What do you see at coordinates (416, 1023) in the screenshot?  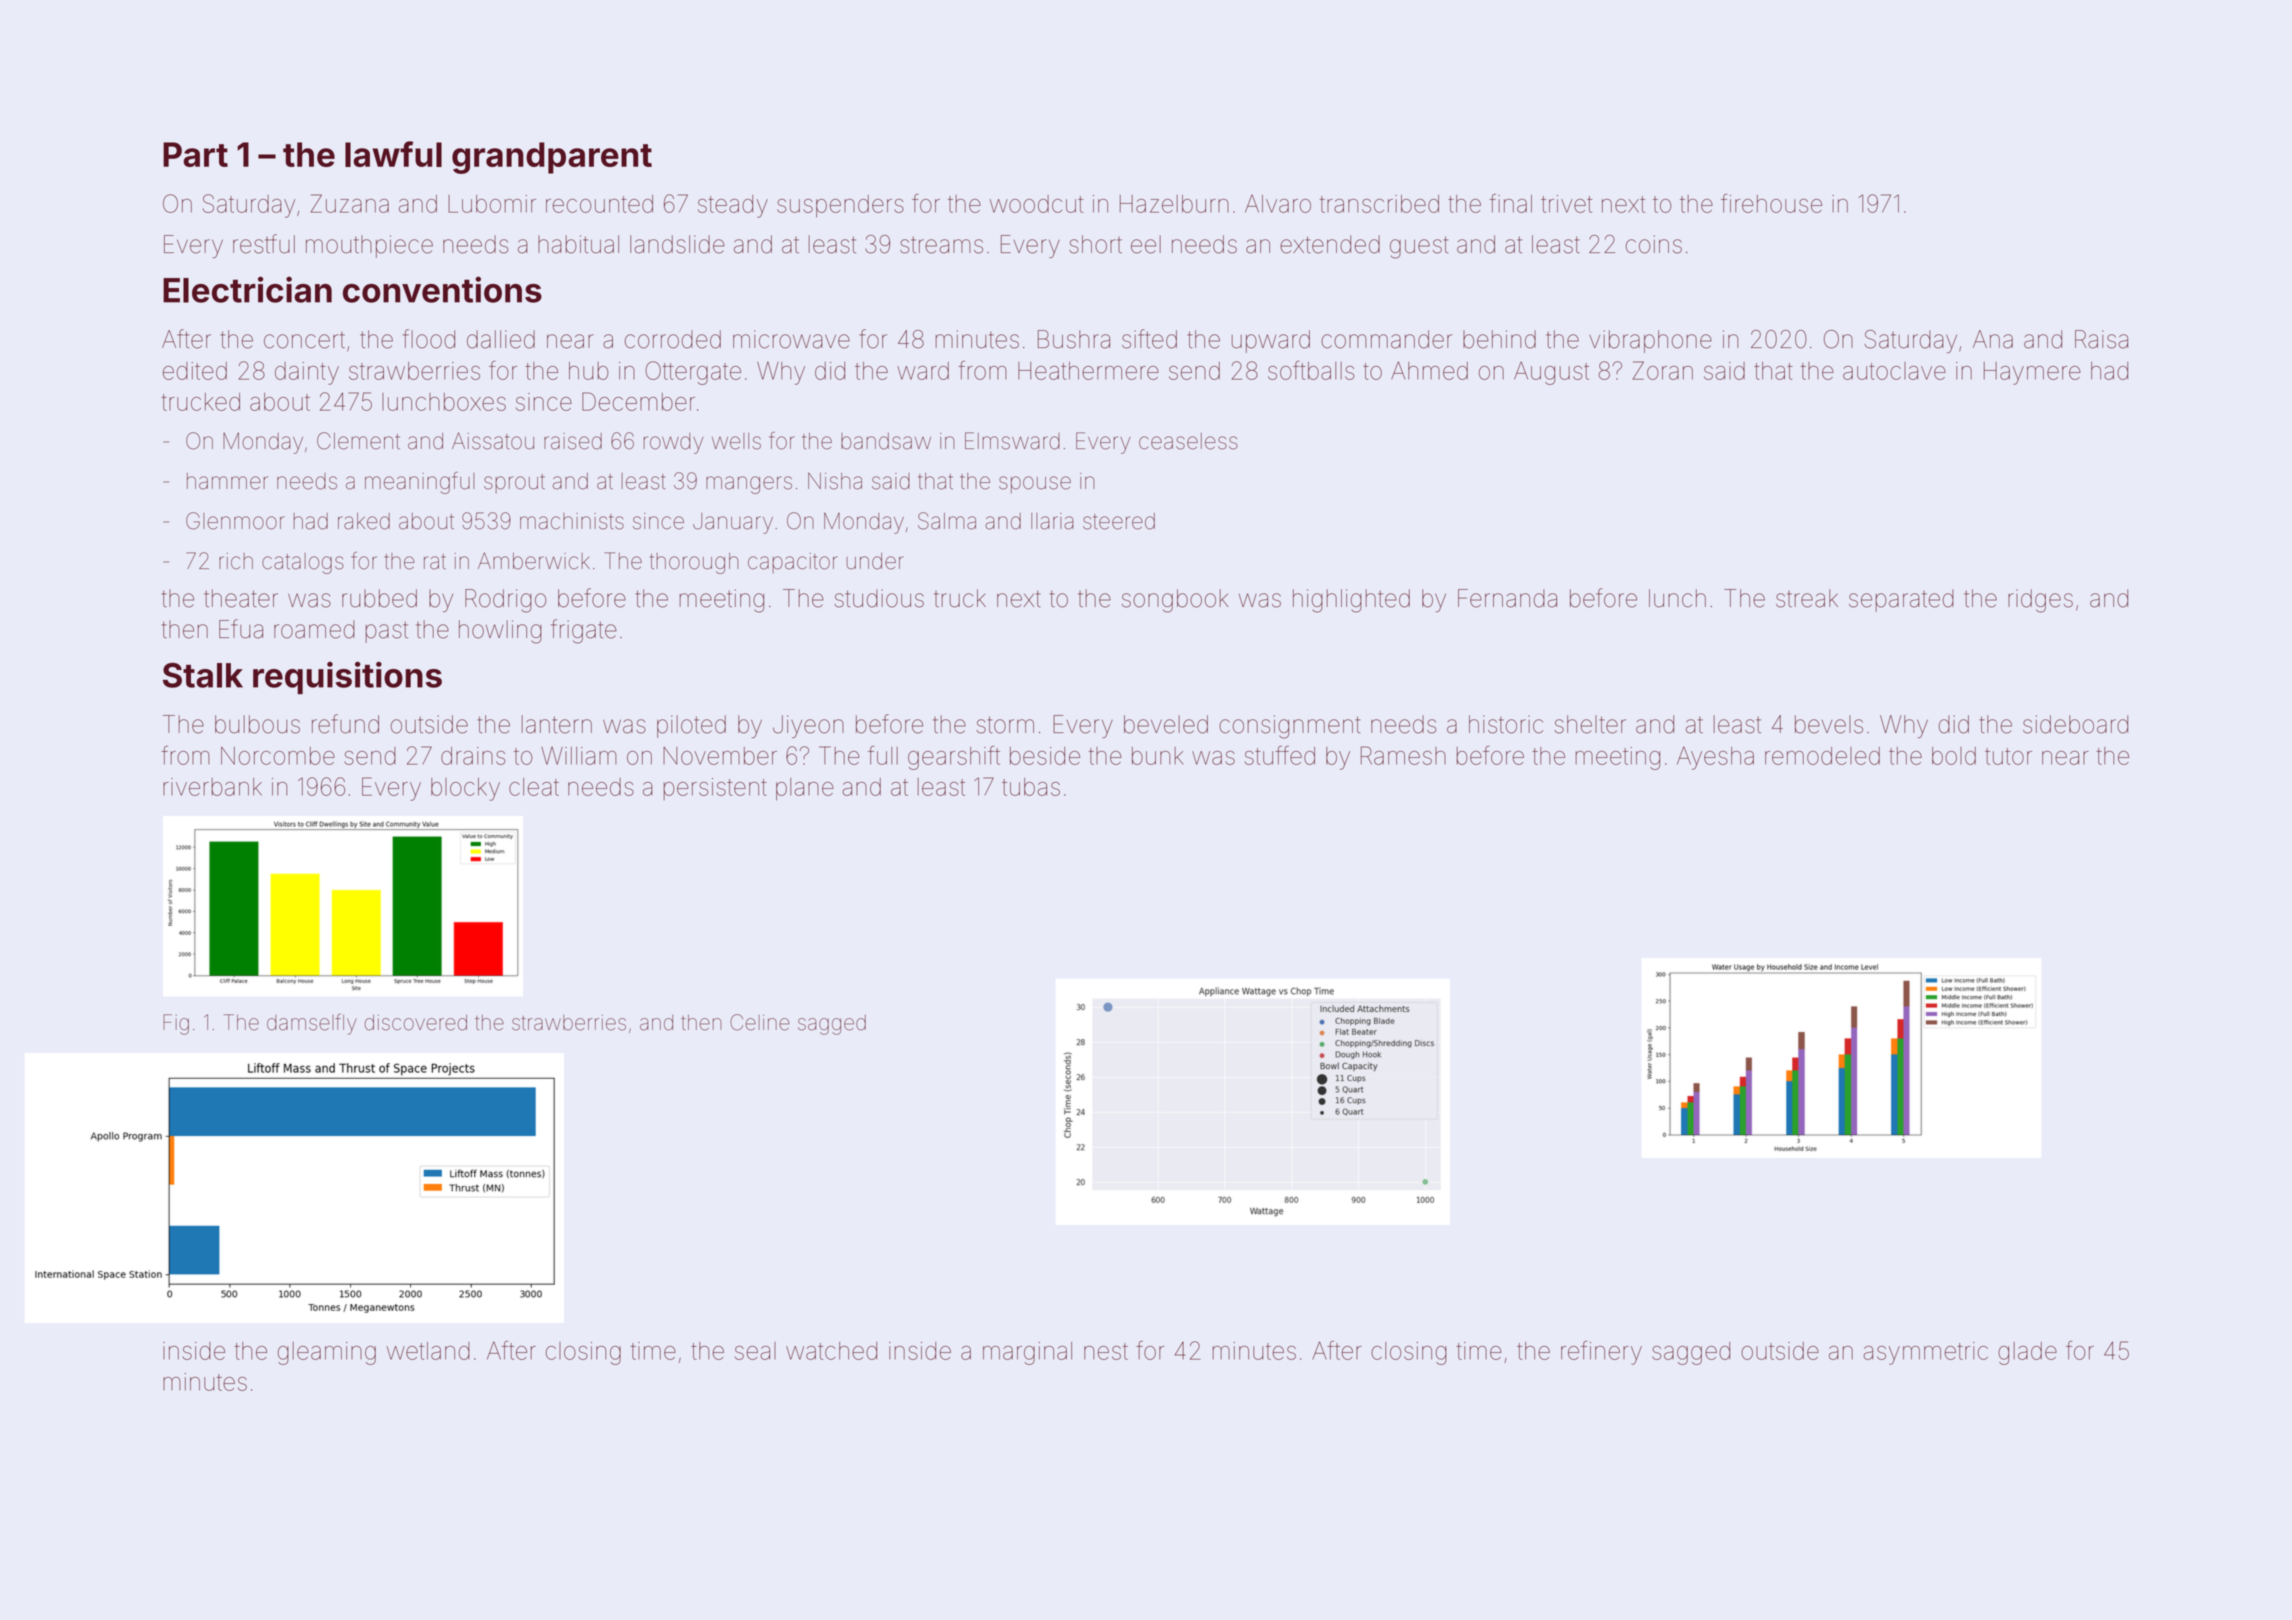 I see `discovered` at bounding box center [416, 1023].
